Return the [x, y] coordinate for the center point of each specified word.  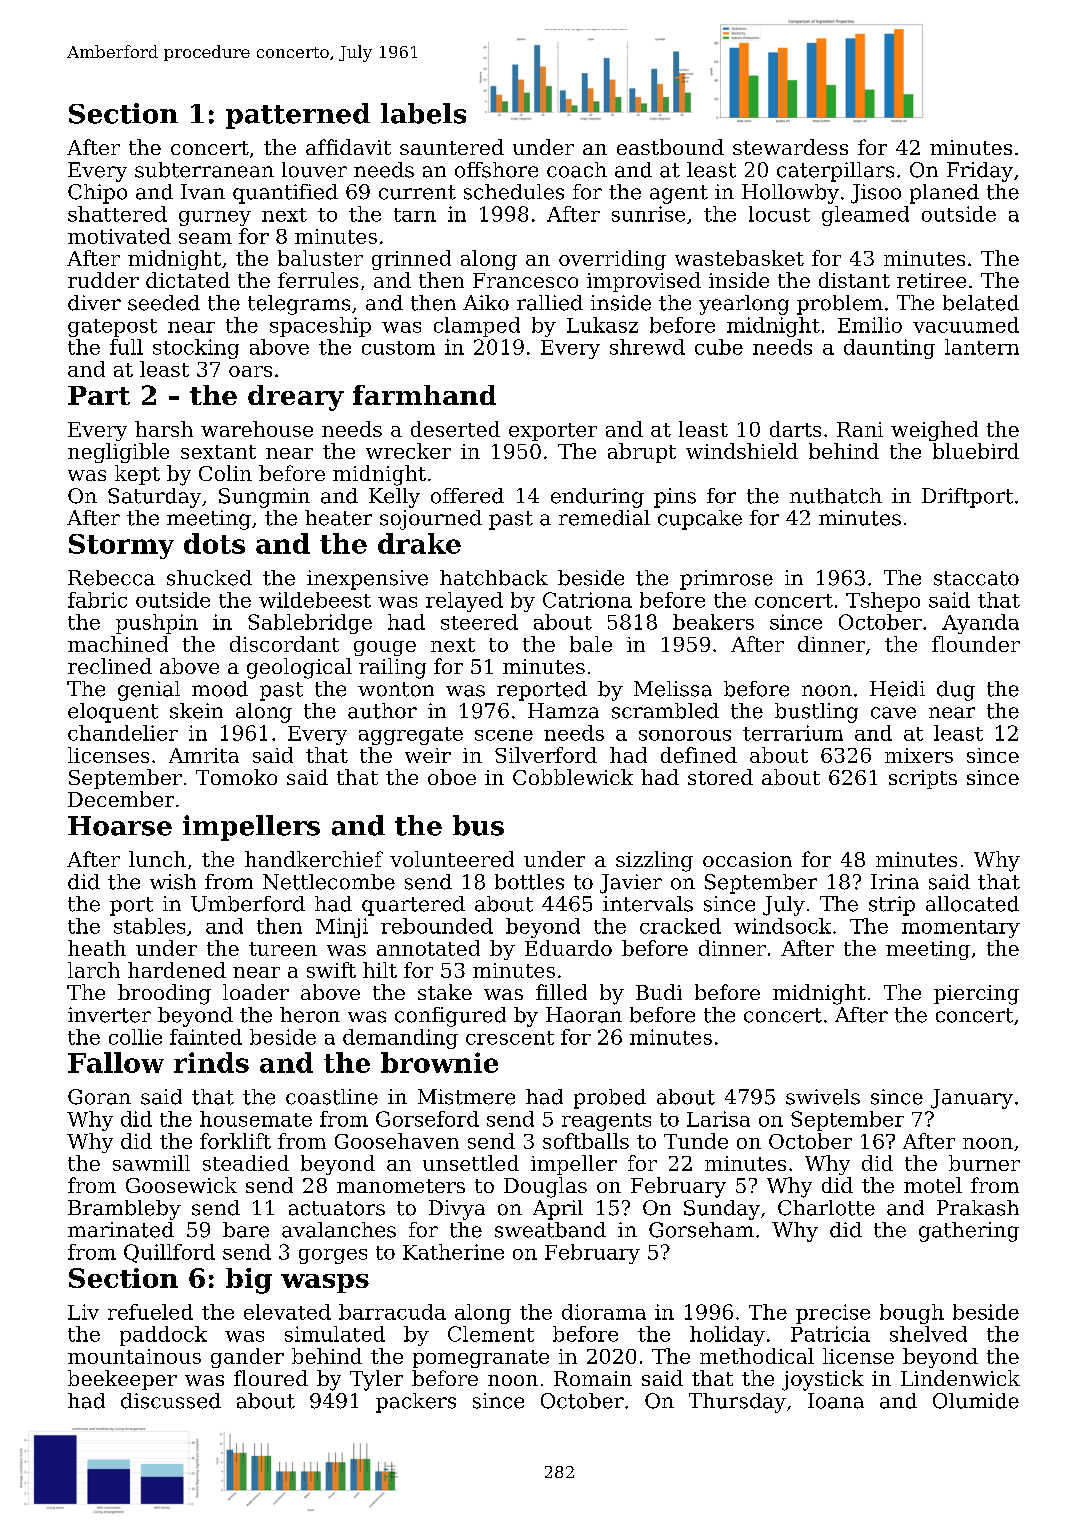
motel [933, 1185]
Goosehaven [397, 1141]
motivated [119, 236]
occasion [747, 859]
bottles [529, 882]
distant [854, 280]
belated [981, 303]
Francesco [525, 280]
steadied [246, 1163]
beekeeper [122, 1380]
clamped [477, 327]
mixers [919, 755]
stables [149, 926]
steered [479, 622]
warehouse [257, 429]
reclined [110, 666]
